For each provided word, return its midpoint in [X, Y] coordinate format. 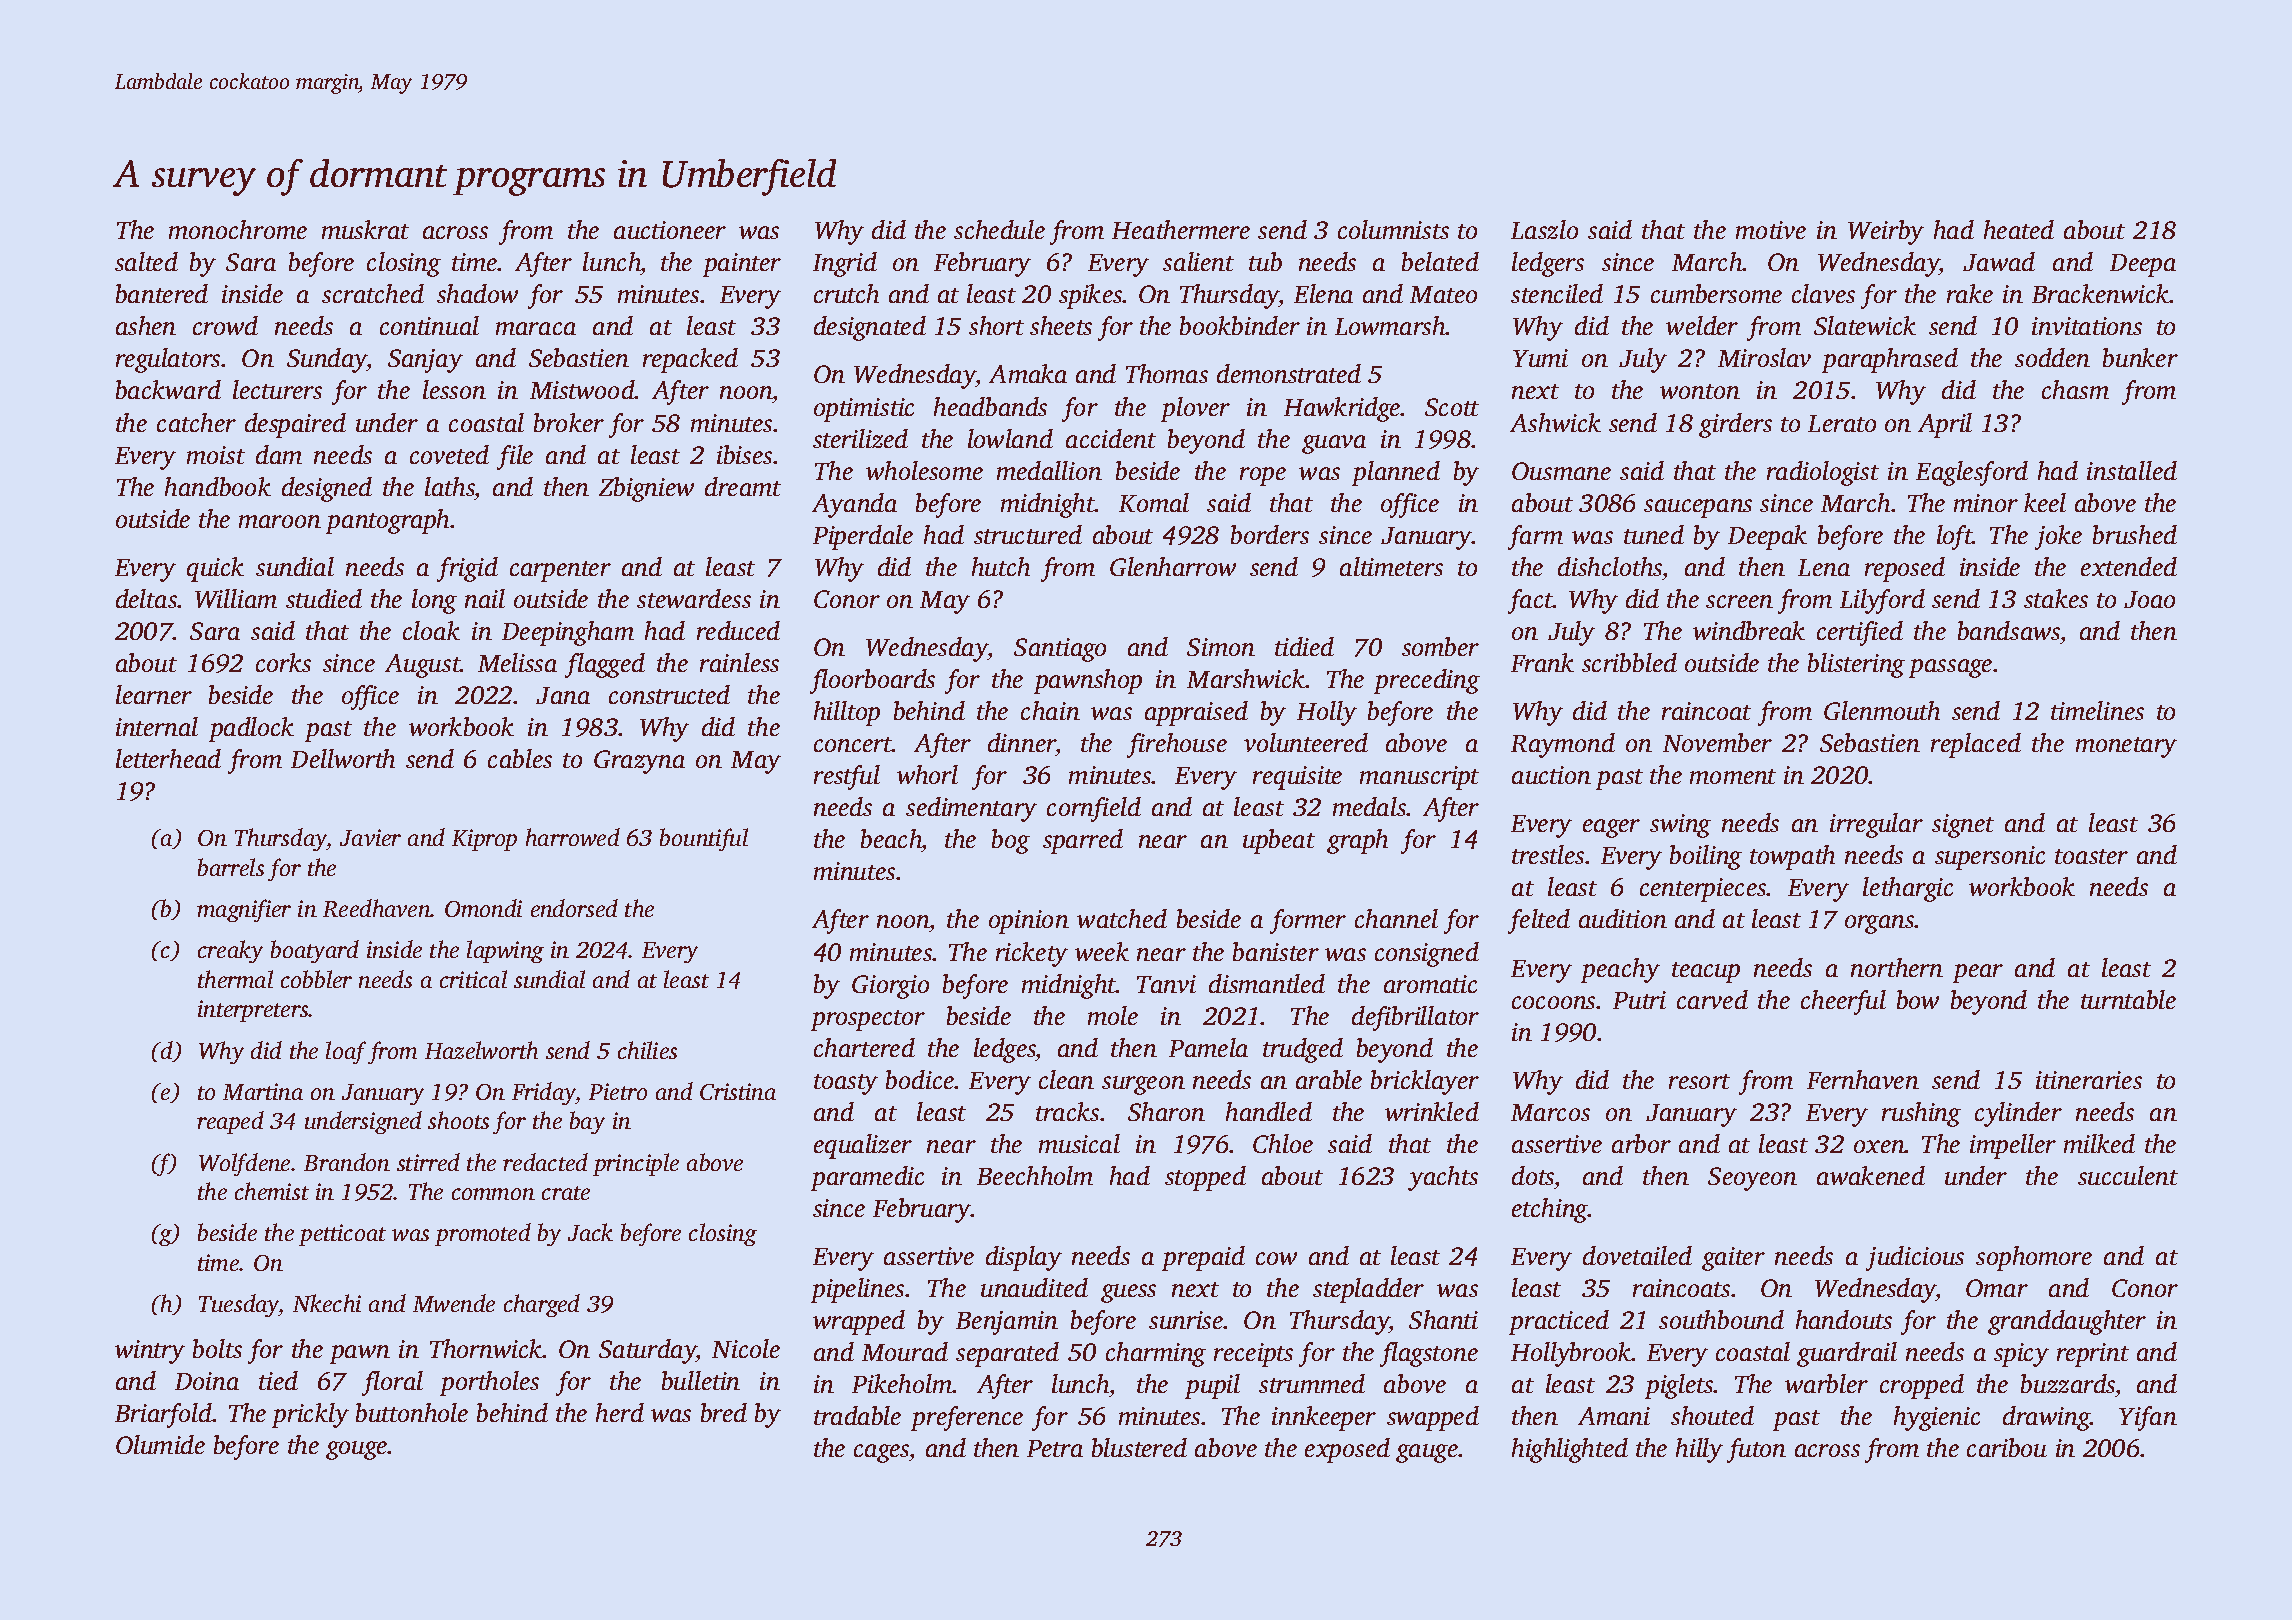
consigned [1427, 954]
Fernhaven [1863, 1079]
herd [620, 1412]
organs [1880, 924]
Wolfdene [244, 1164]
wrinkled [1432, 1111]
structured [1028, 534]
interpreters [253, 1011]
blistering [1856, 665]
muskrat [365, 229]
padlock [251, 729]
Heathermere [1181, 229]
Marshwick [1246, 678]
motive [1771, 230]
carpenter [560, 571]
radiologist [1823, 473]
